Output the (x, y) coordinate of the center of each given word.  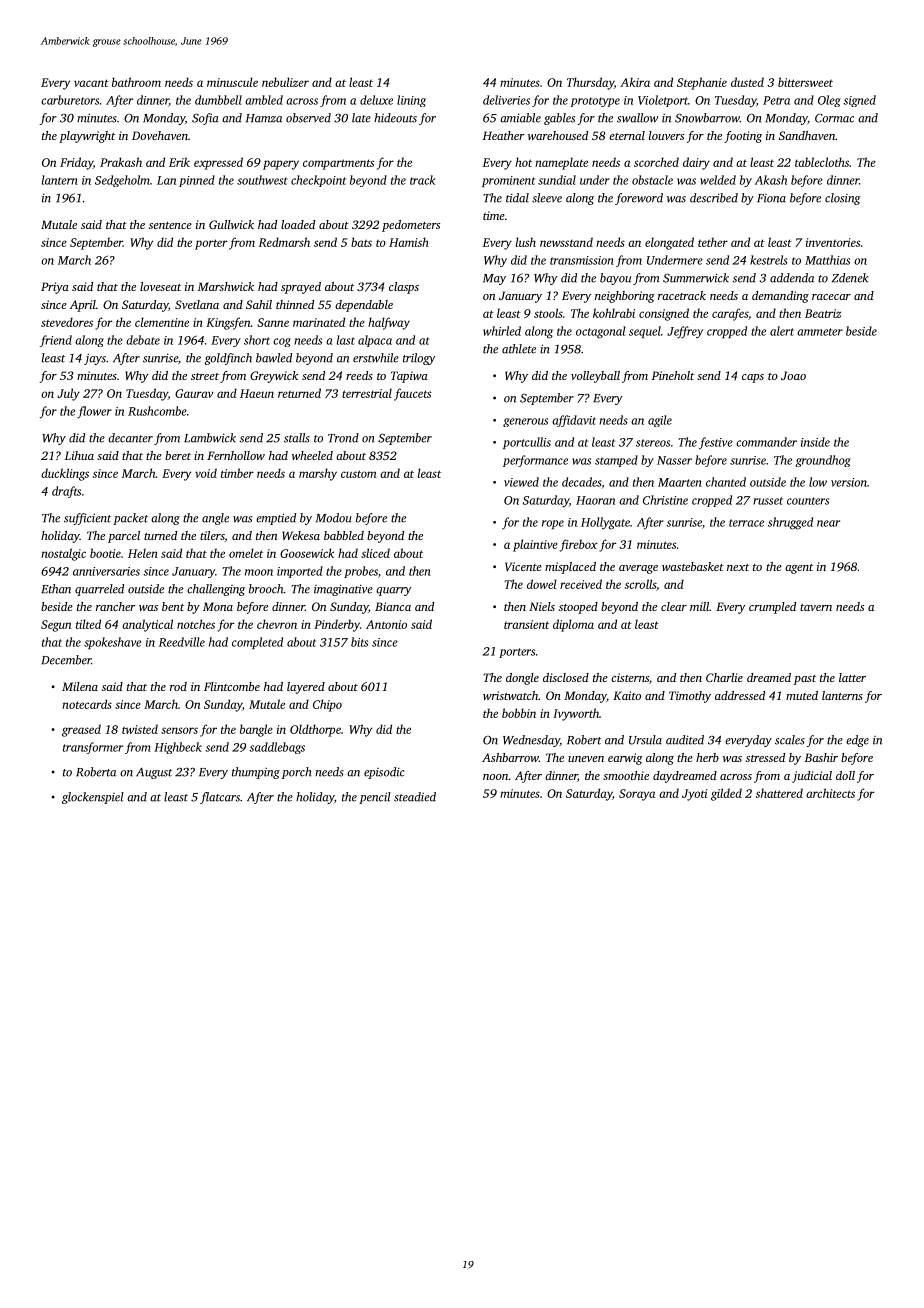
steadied (415, 797)
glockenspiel (93, 798)
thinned (295, 304)
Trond (343, 438)
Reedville (182, 642)
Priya (55, 288)
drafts (66, 492)
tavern (816, 607)
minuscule (232, 82)
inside (815, 442)
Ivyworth (576, 714)
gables (559, 119)
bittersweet (805, 82)
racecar (831, 297)
